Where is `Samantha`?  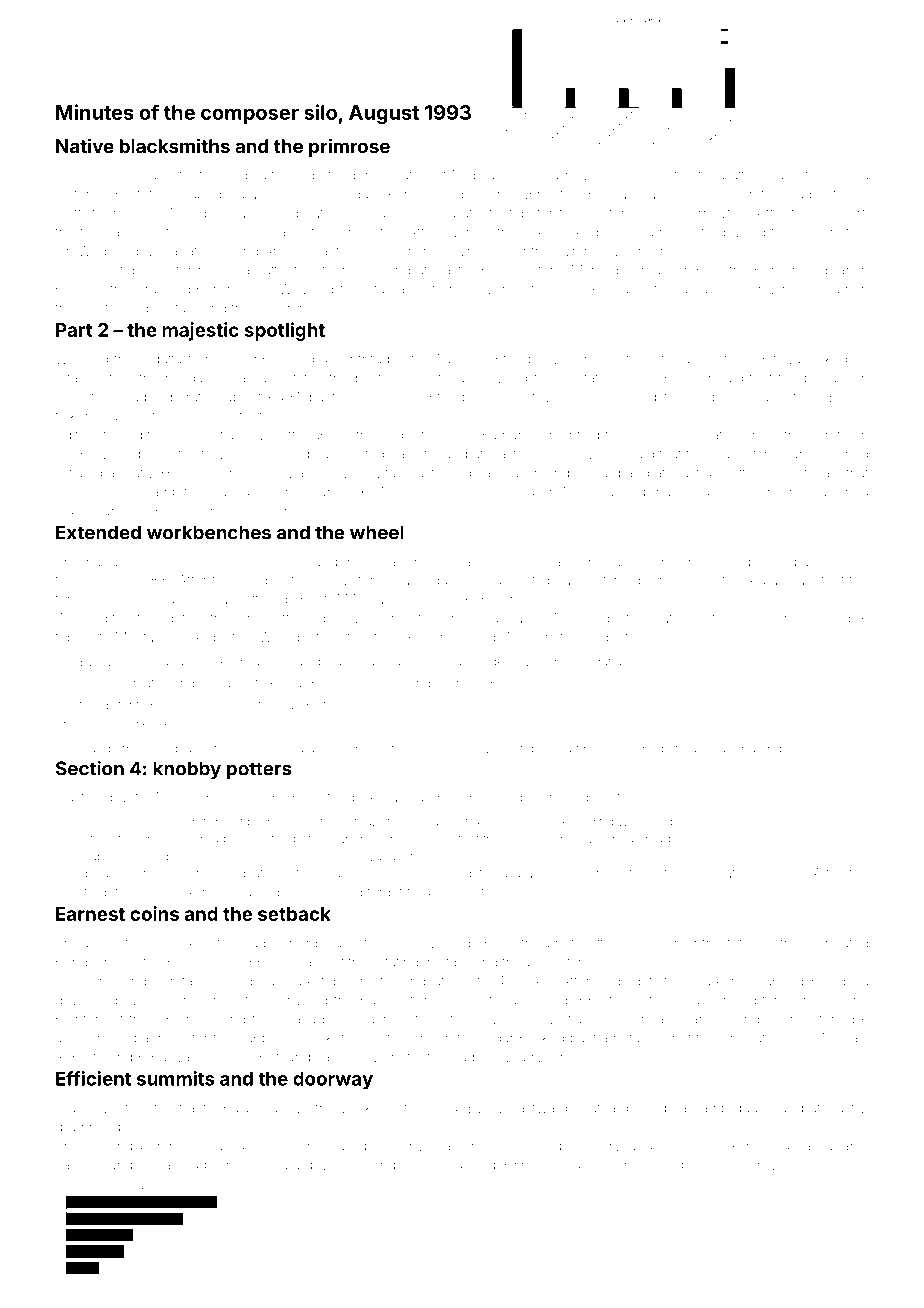
Samantha is located at coordinates (689, 943).
